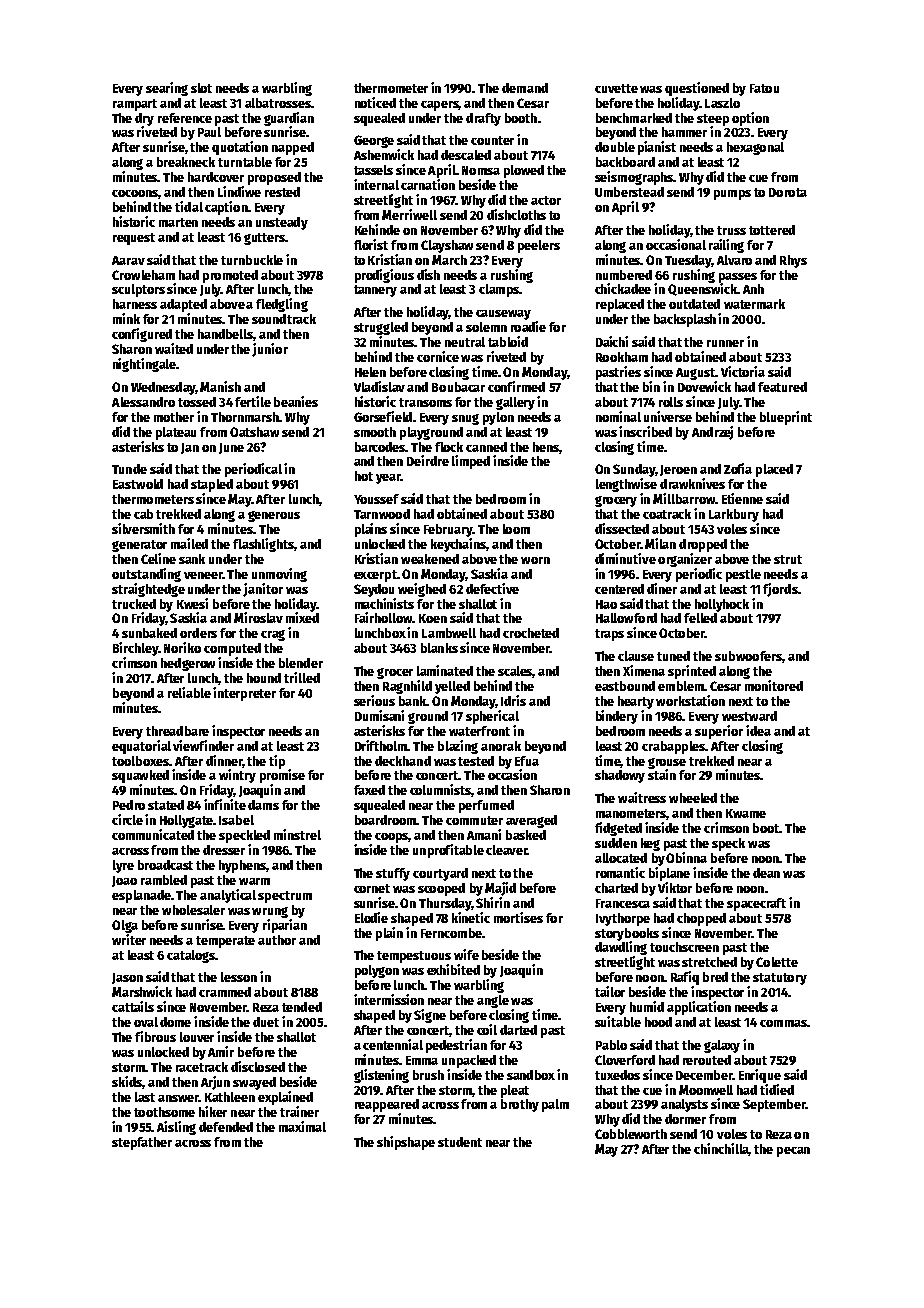 This screenshot has height=1308, width=924. I want to click on dissected, so click(622, 528).
